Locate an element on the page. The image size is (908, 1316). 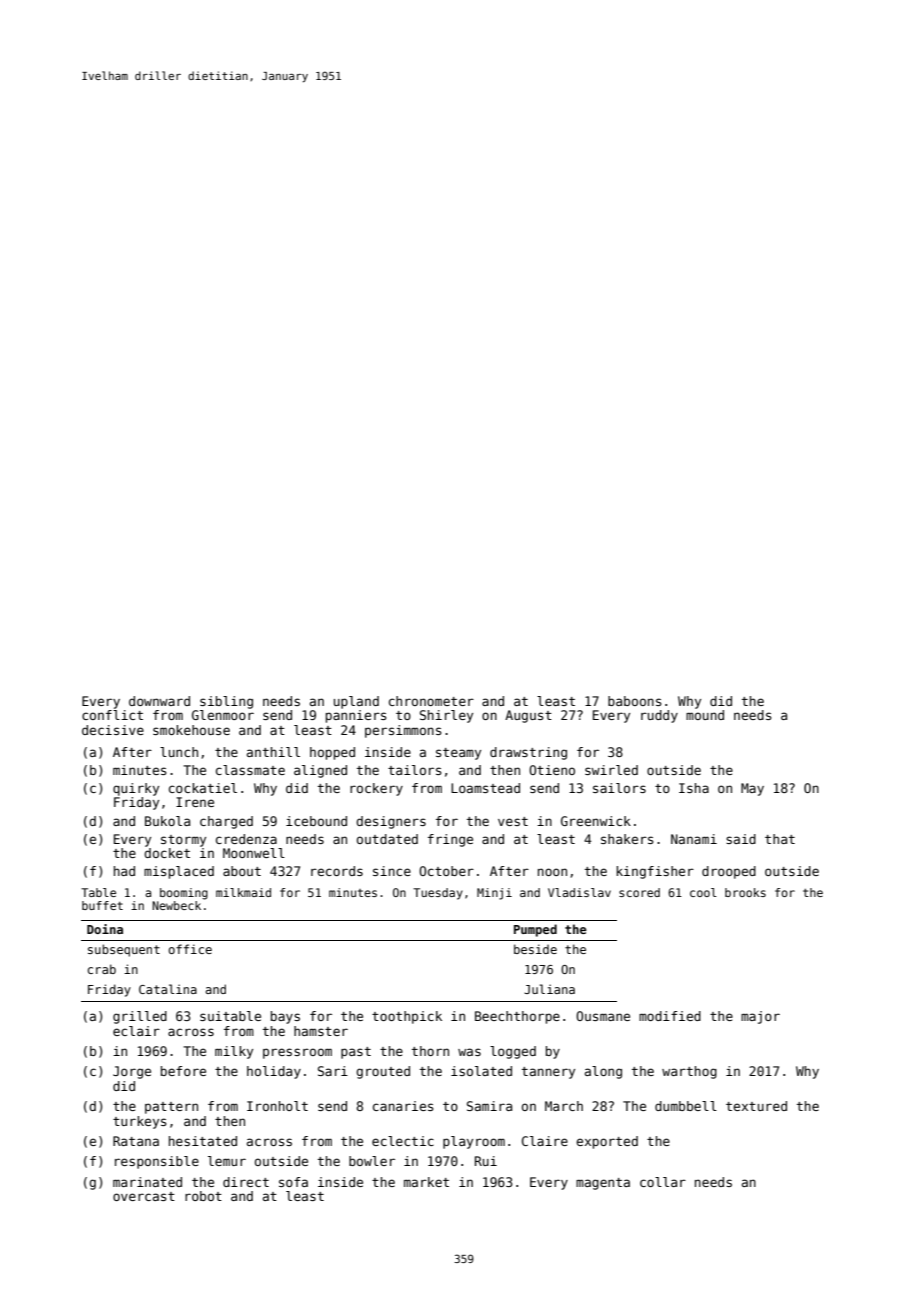
October is located at coordinates (446, 871).
